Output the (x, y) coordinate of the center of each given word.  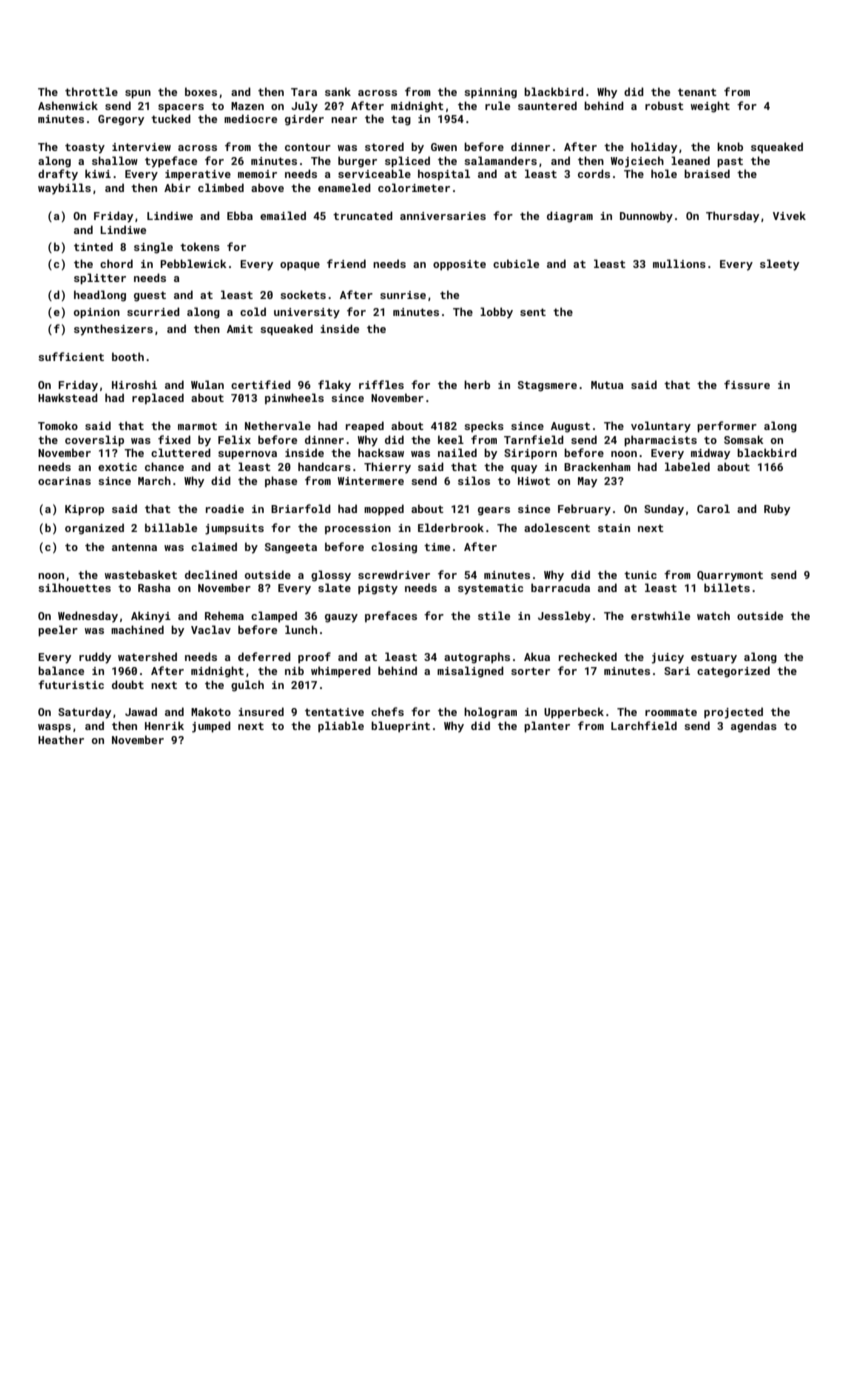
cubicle (516, 263)
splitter (100, 279)
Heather (61, 739)
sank (338, 91)
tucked (171, 118)
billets (727, 587)
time (437, 547)
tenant (697, 92)
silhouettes (74, 587)
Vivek (789, 215)
